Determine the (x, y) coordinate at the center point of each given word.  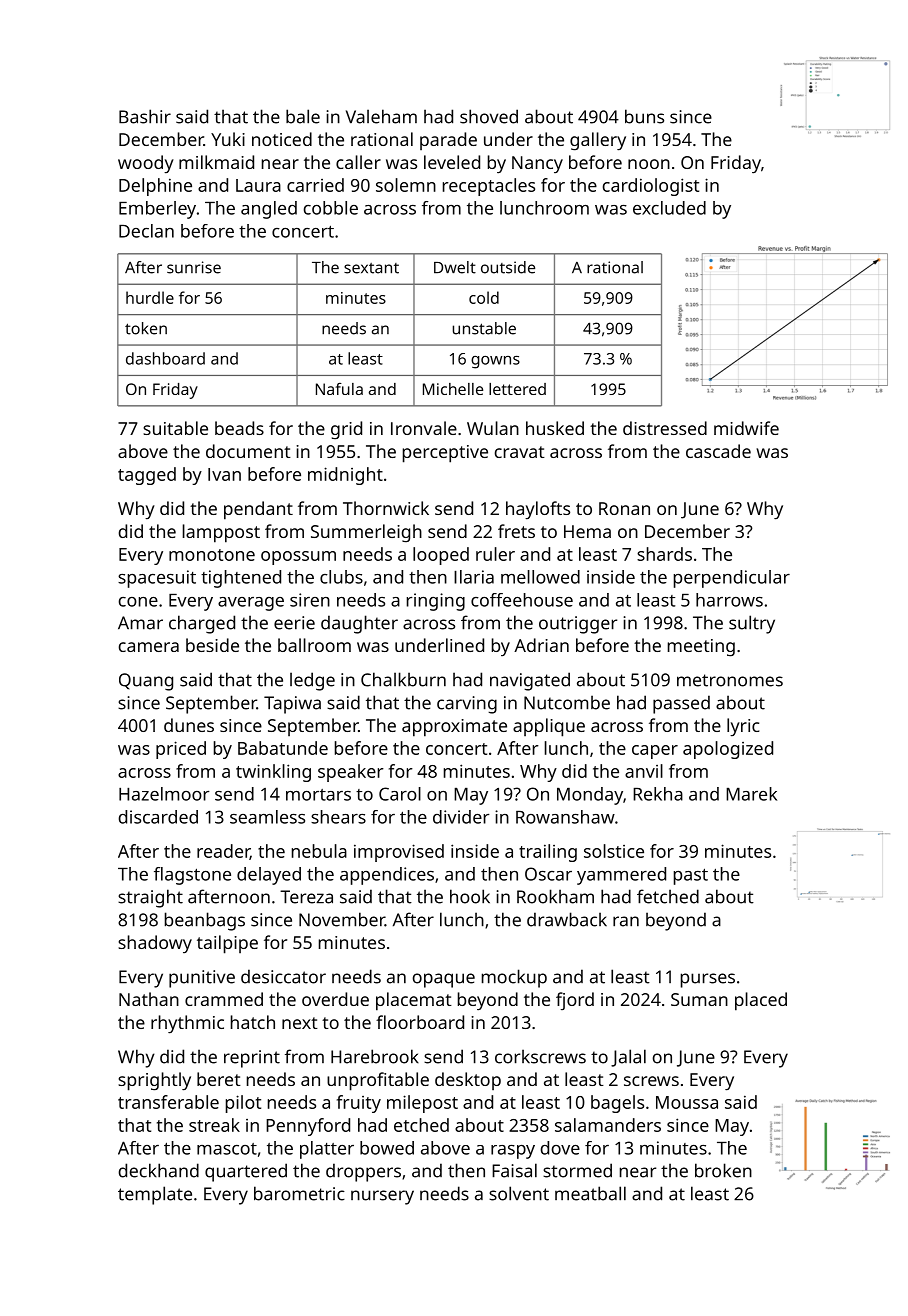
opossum (298, 558)
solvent (519, 1193)
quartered (246, 1172)
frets (516, 531)
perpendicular (732, 579)
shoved (489, 116)
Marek (751, 794)
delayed (269, 876)
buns (644, 116)
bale (303, 116)
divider (461, 817)
